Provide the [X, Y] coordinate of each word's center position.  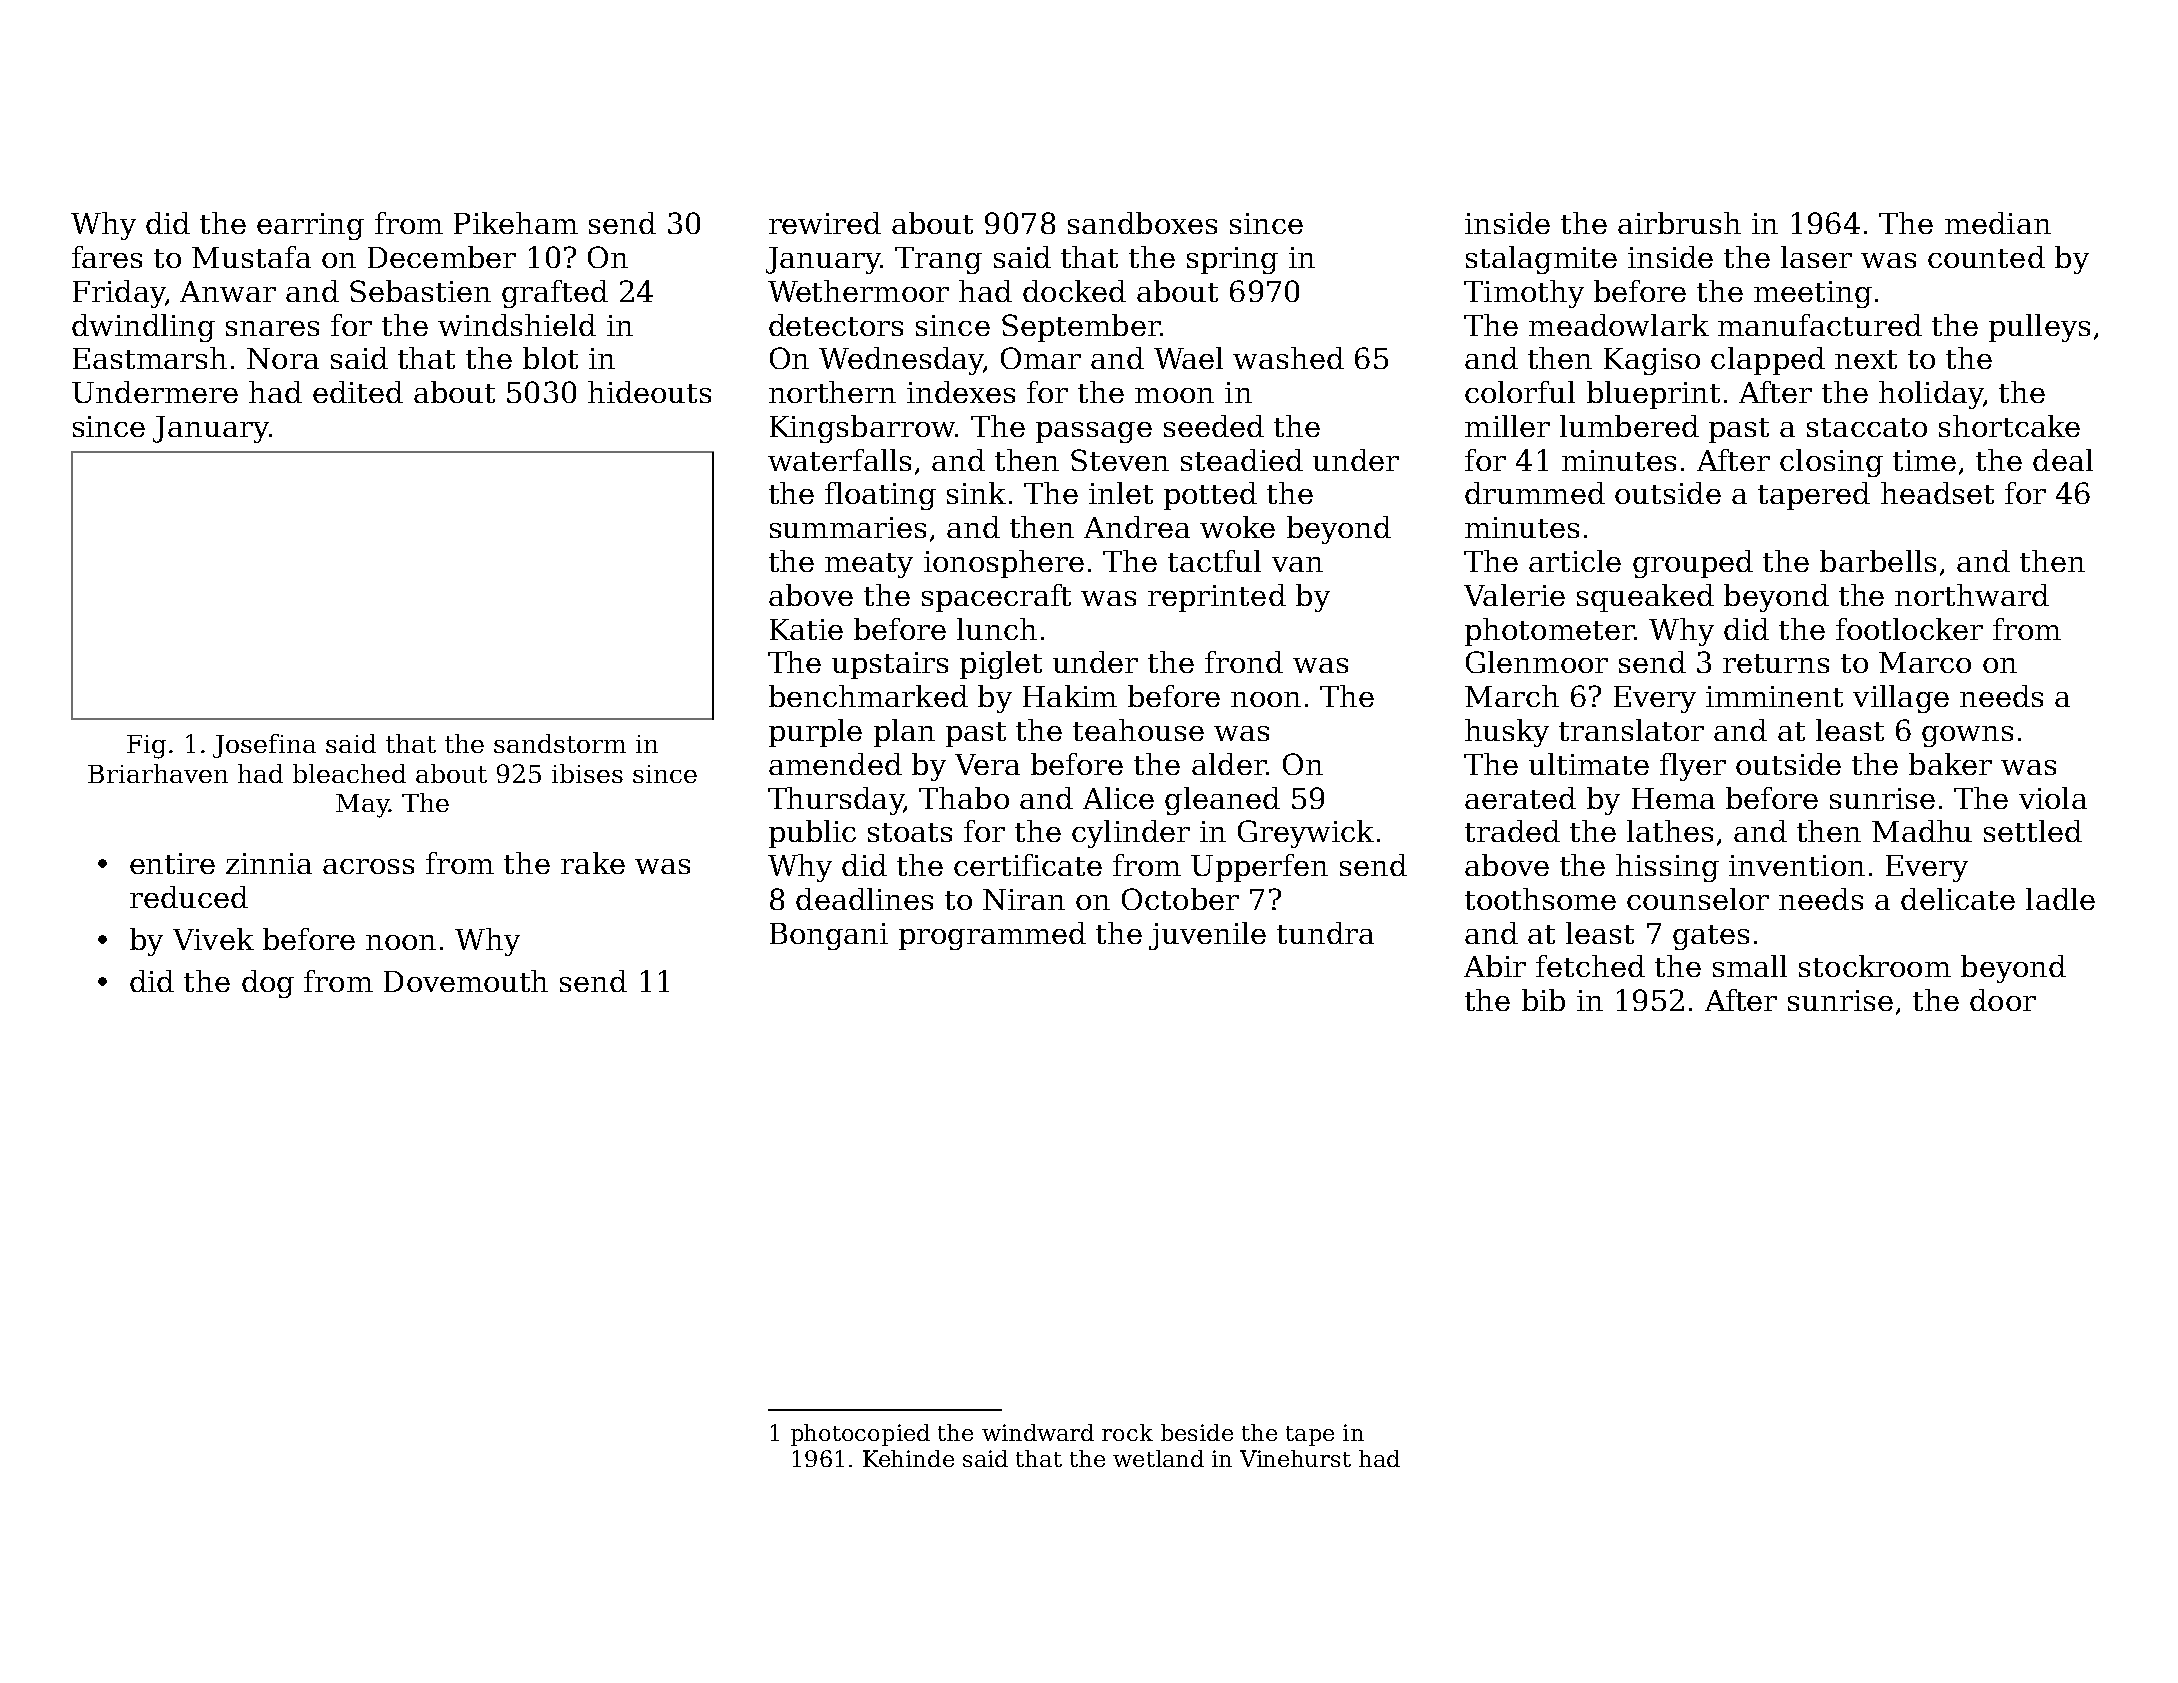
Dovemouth [466, 981]
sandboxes [1142, 223]
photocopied [860, 1435]
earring [310, 226]
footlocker [1909, 629]
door [2003, 1000]
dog [268, 984]
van [1297, 564]
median [1998, 223]
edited [358, 392]
